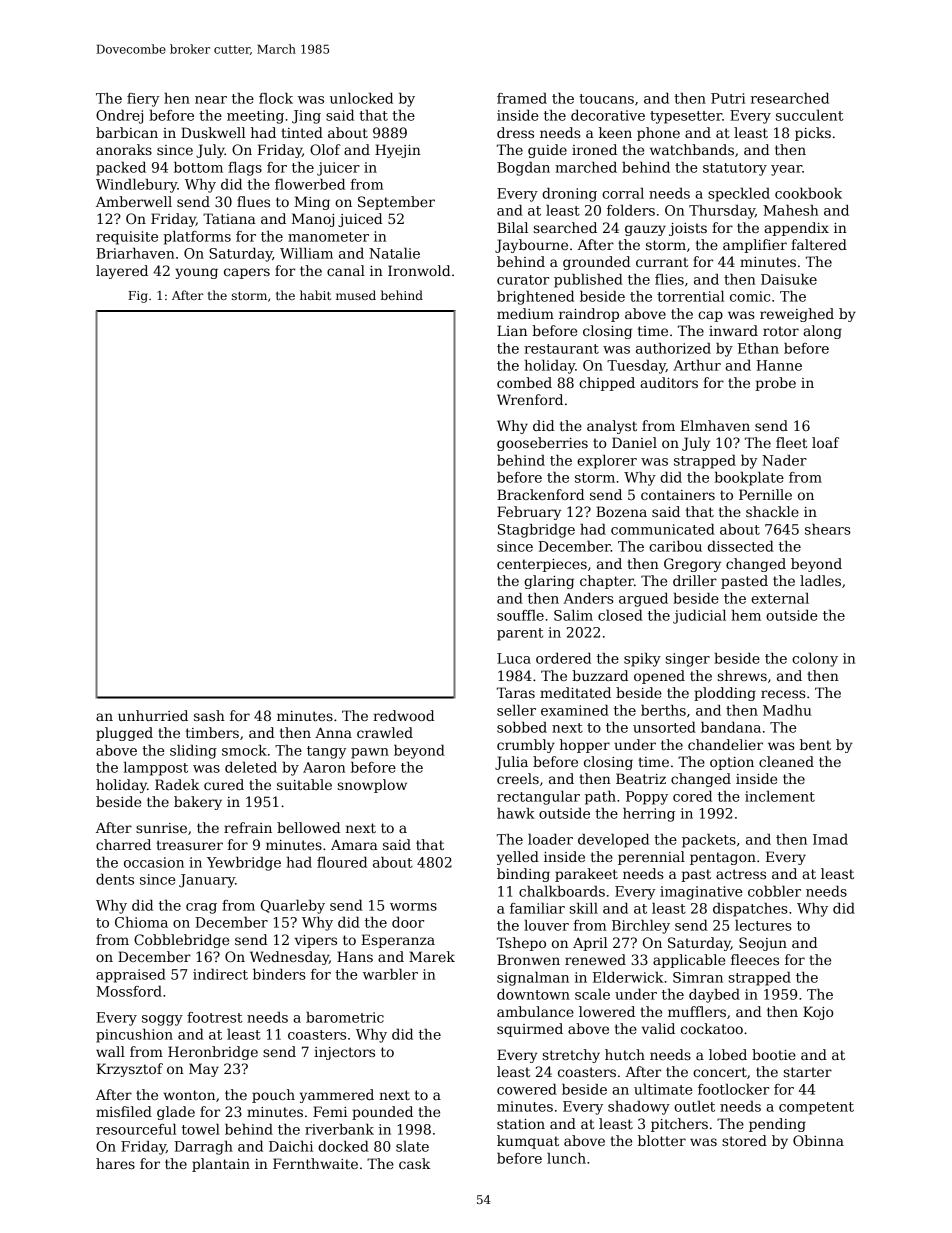 The image size is (952, 1233). What do you see at coordinates (221, 1165) in the document?
I see `plantain` at bounding box center [221, 1165].
